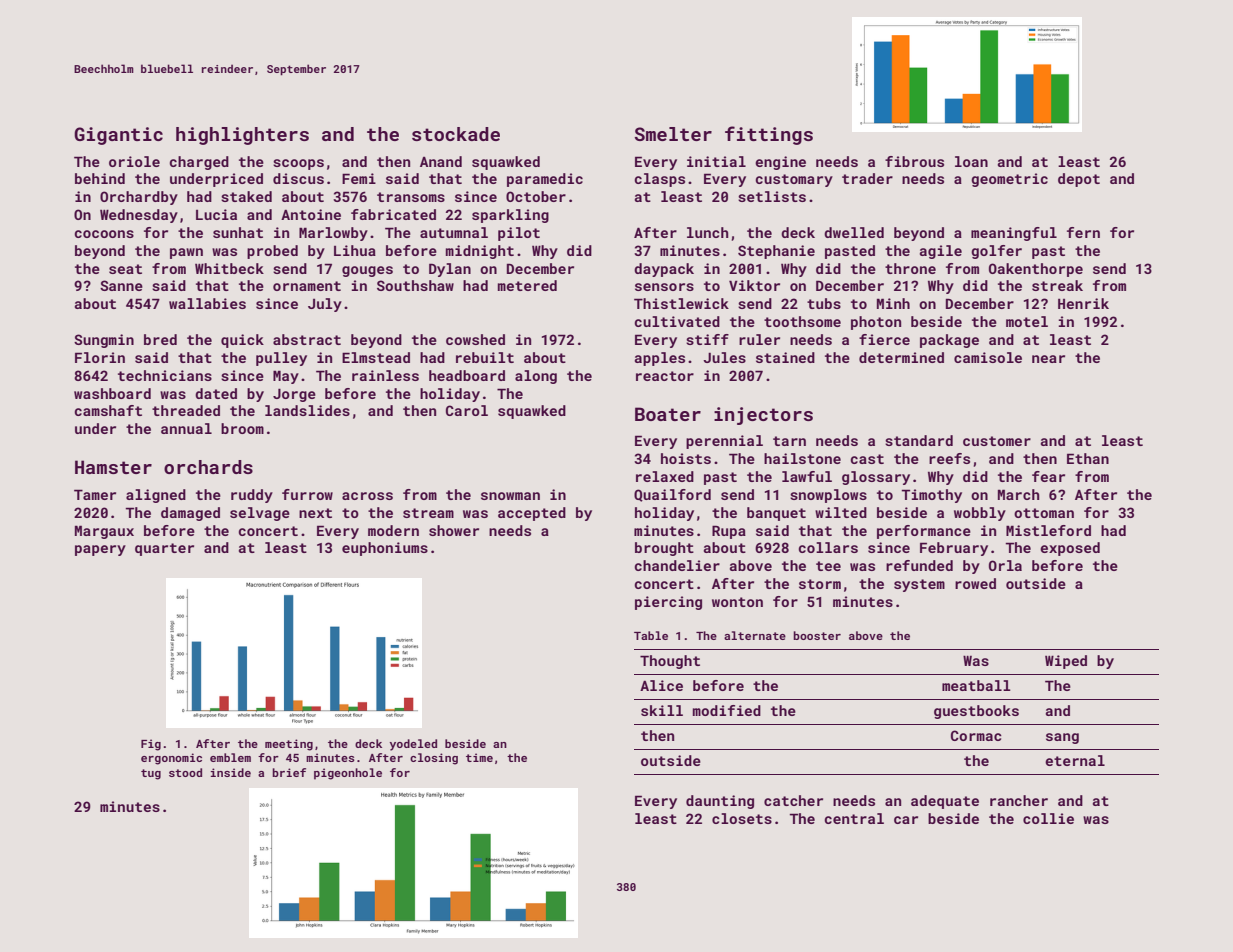 Image resolution: width=1233 pixels, height=952 pixels. I want to click on fittings, so click(769, 135).
